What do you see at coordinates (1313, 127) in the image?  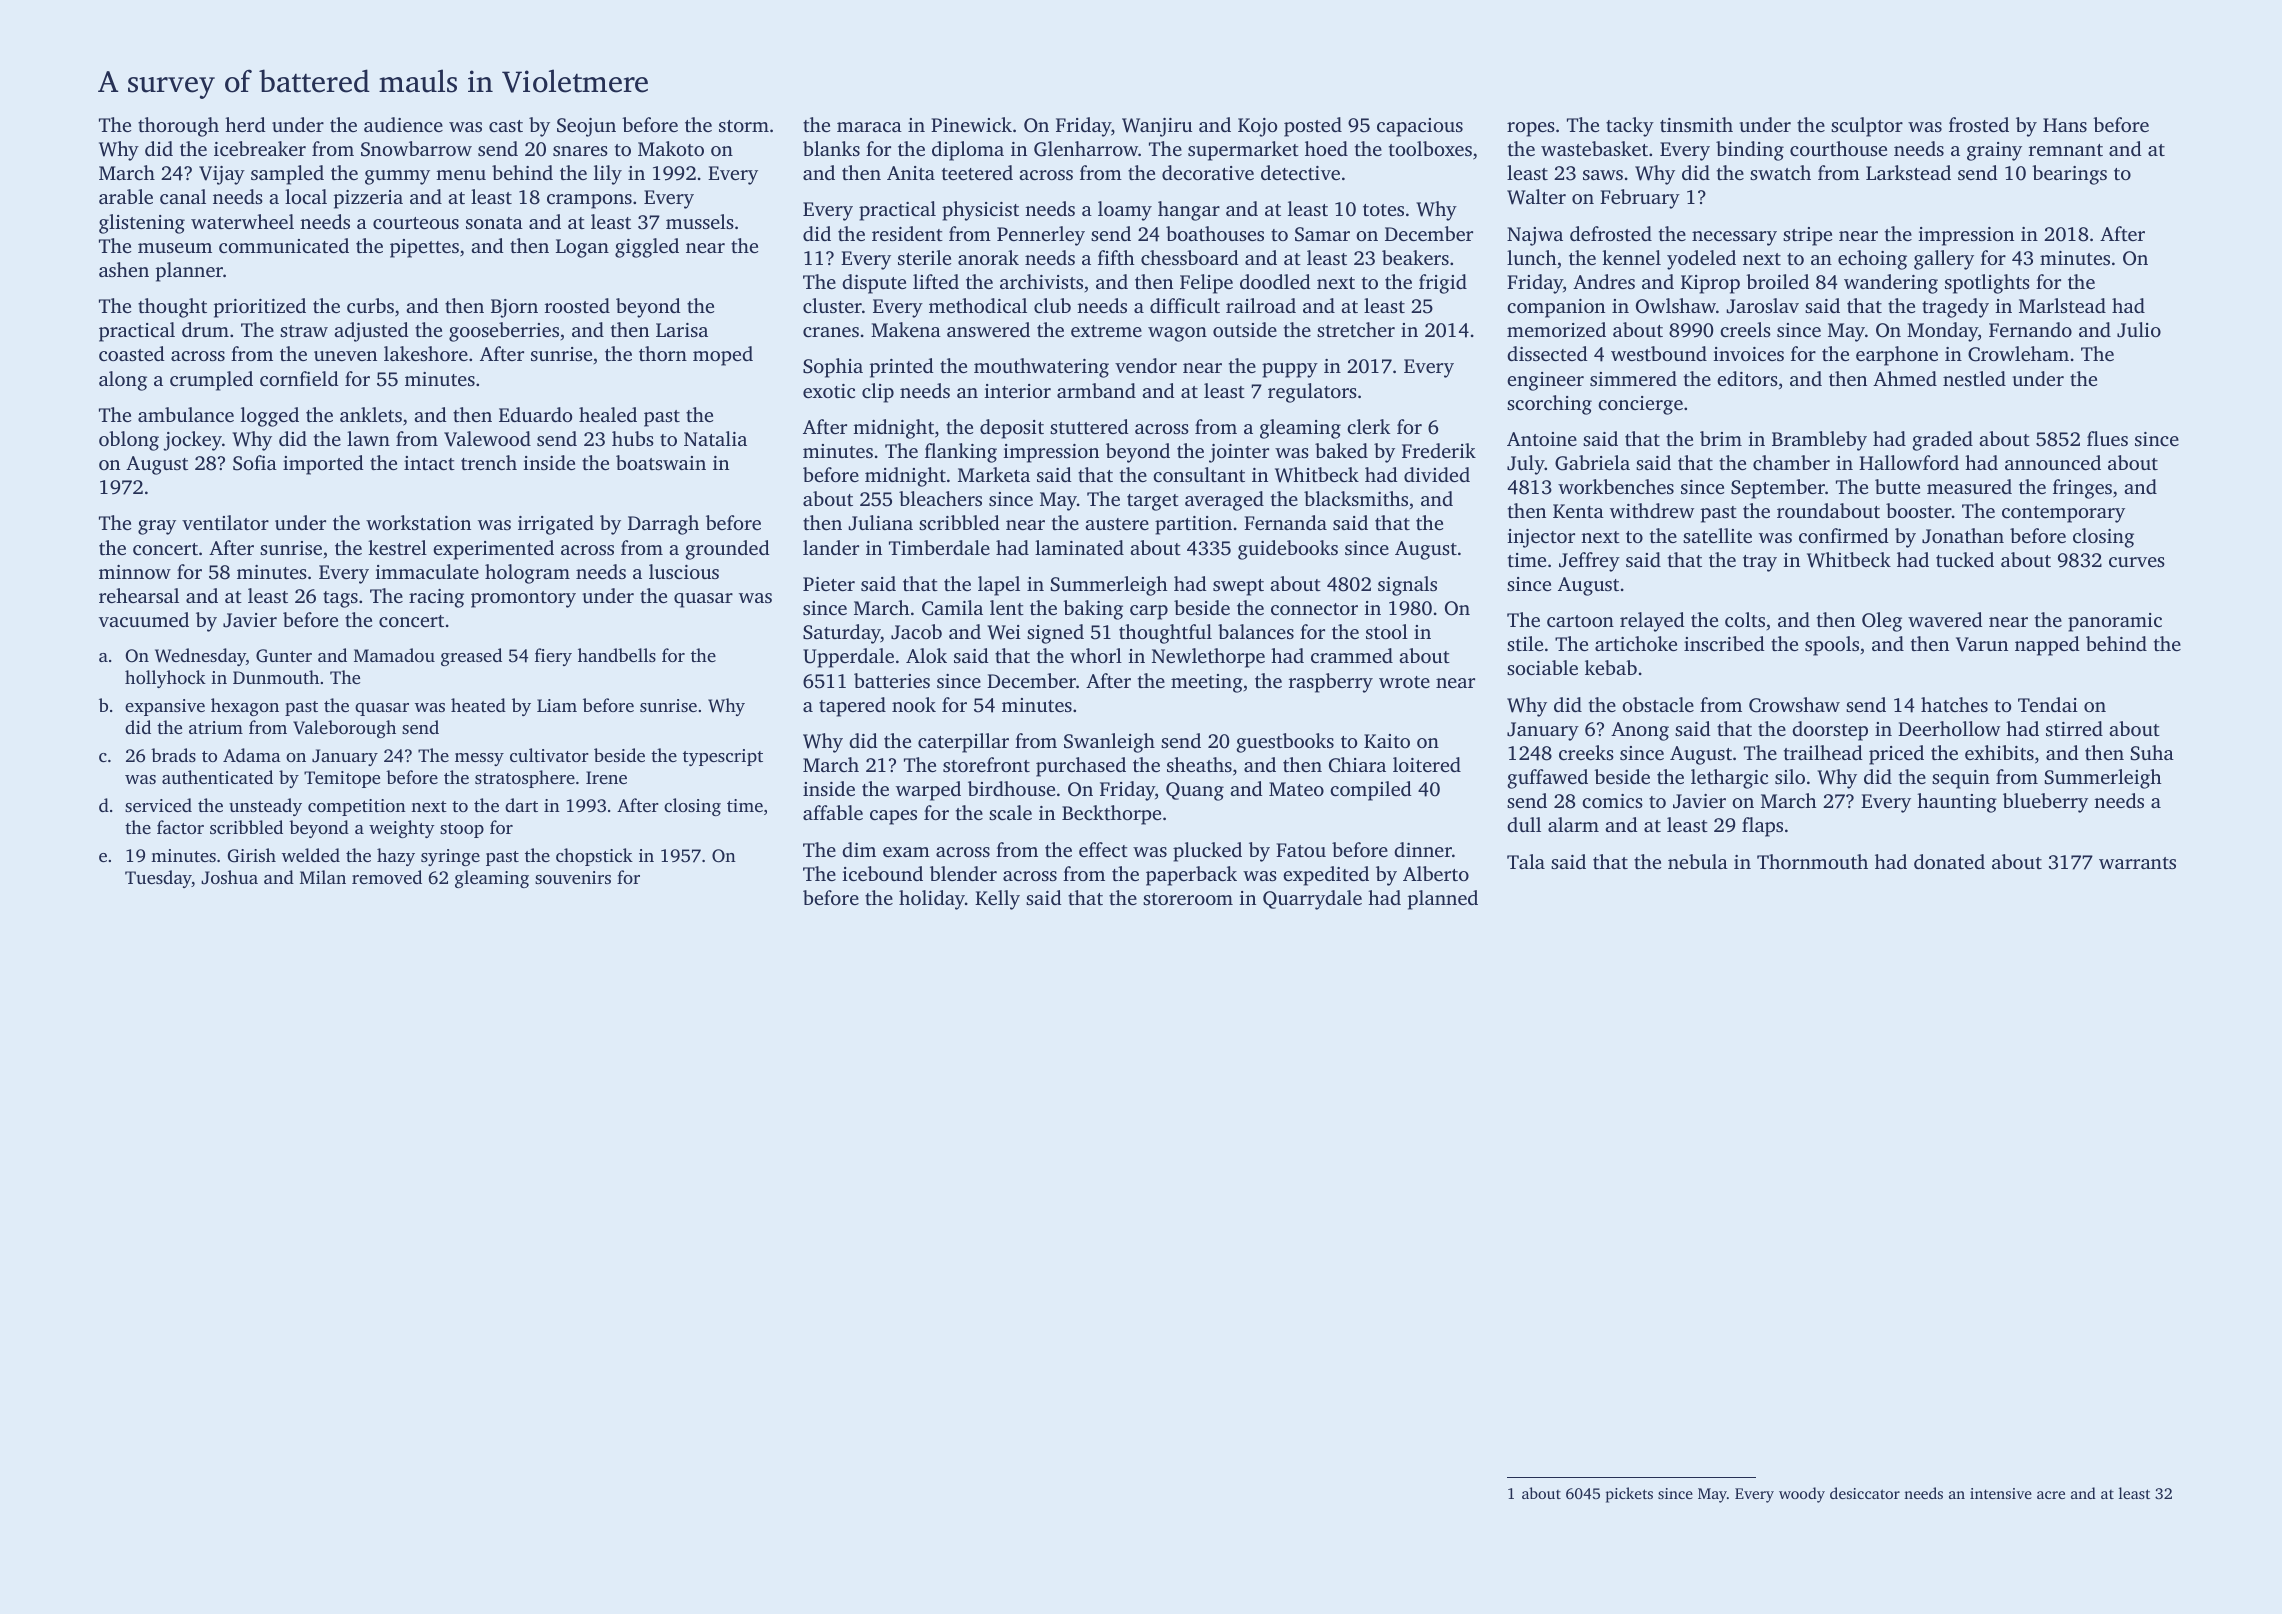 I see `posted` at bounding box center [1313, 127].
